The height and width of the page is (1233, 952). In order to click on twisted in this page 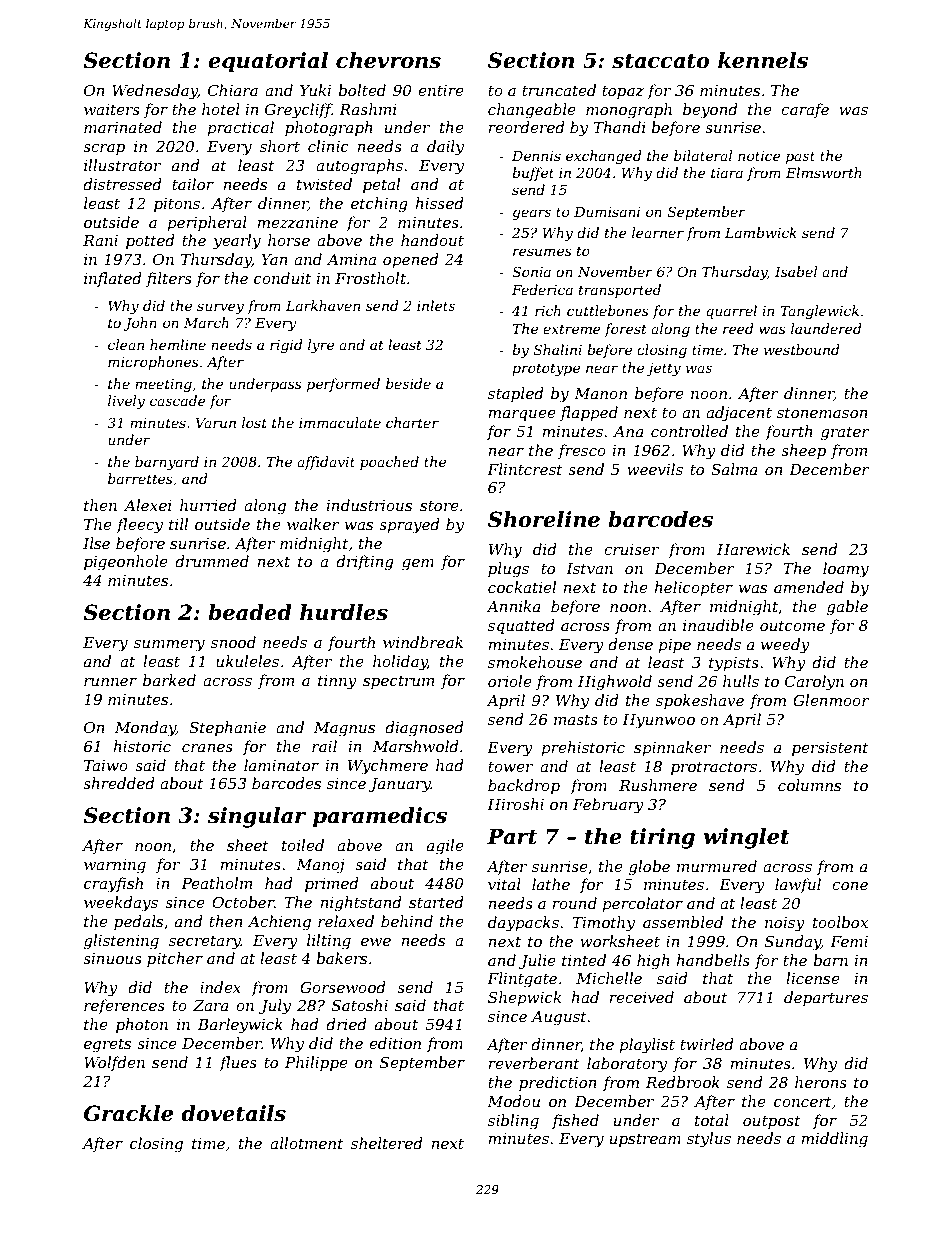, I will do `click(324, 184)`.
